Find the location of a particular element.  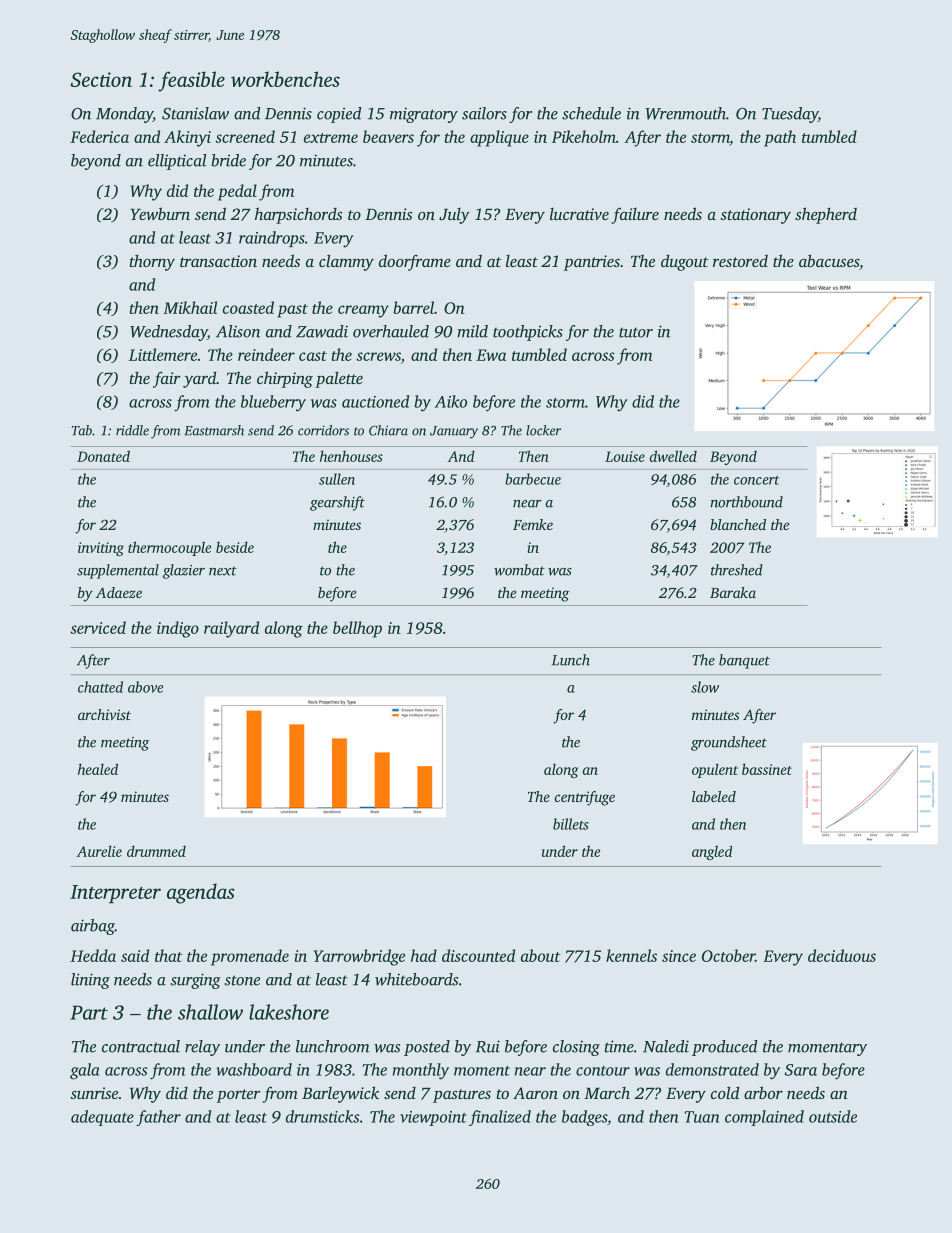

Federica is located at coordinates (99, 136).
